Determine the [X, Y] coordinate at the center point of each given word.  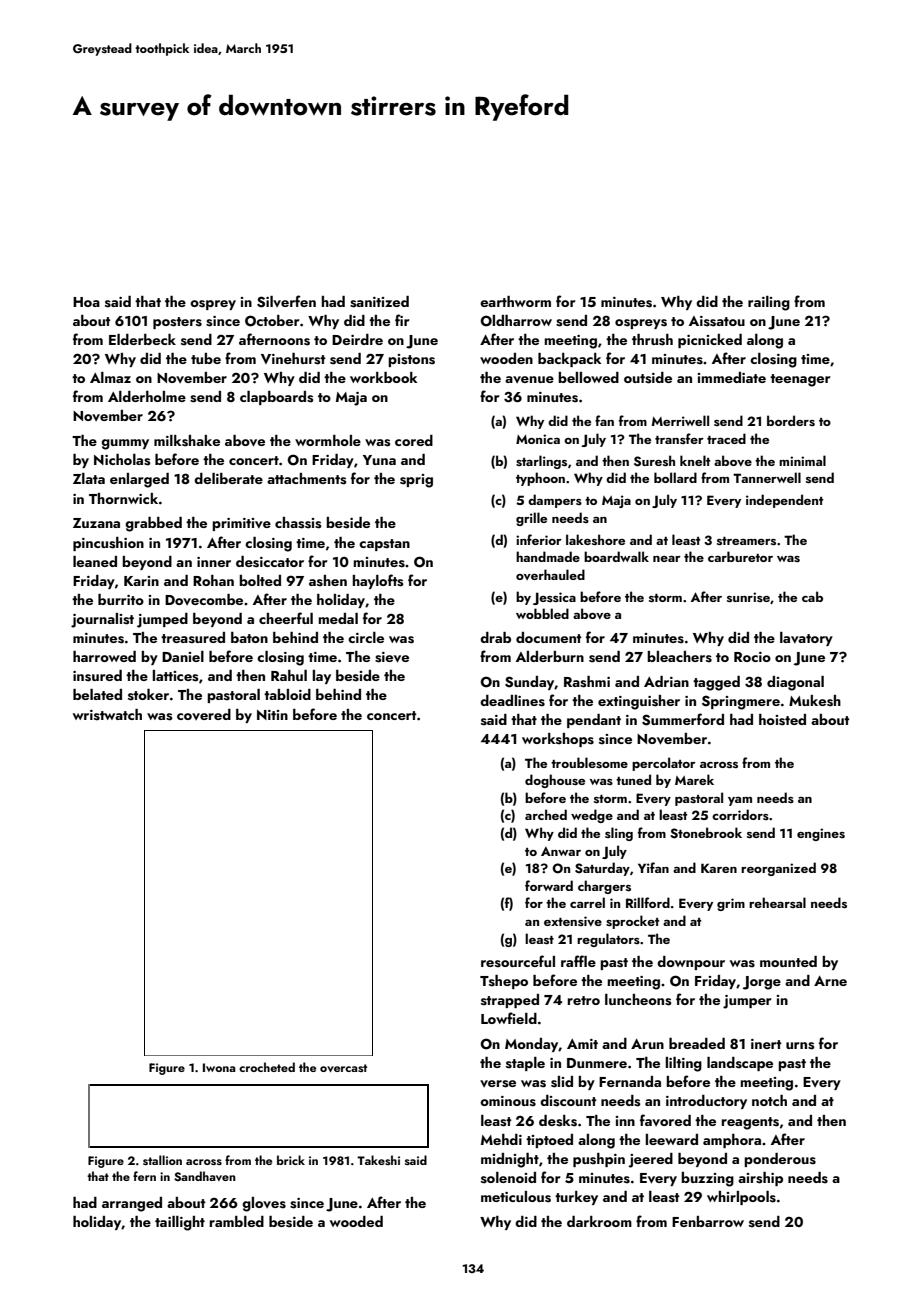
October [272, 321]
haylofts [378, 581]
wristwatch [107, 715]
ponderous [780, 1160]
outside [648, 378]
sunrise [748, 597]
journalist [102, 620]
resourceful [518, 961]
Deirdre [357, 339]
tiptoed [549, 1141]
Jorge [762, 983]
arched [546, 814]
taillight [180, 1223]
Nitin [272, 715]
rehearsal [777, 902]
